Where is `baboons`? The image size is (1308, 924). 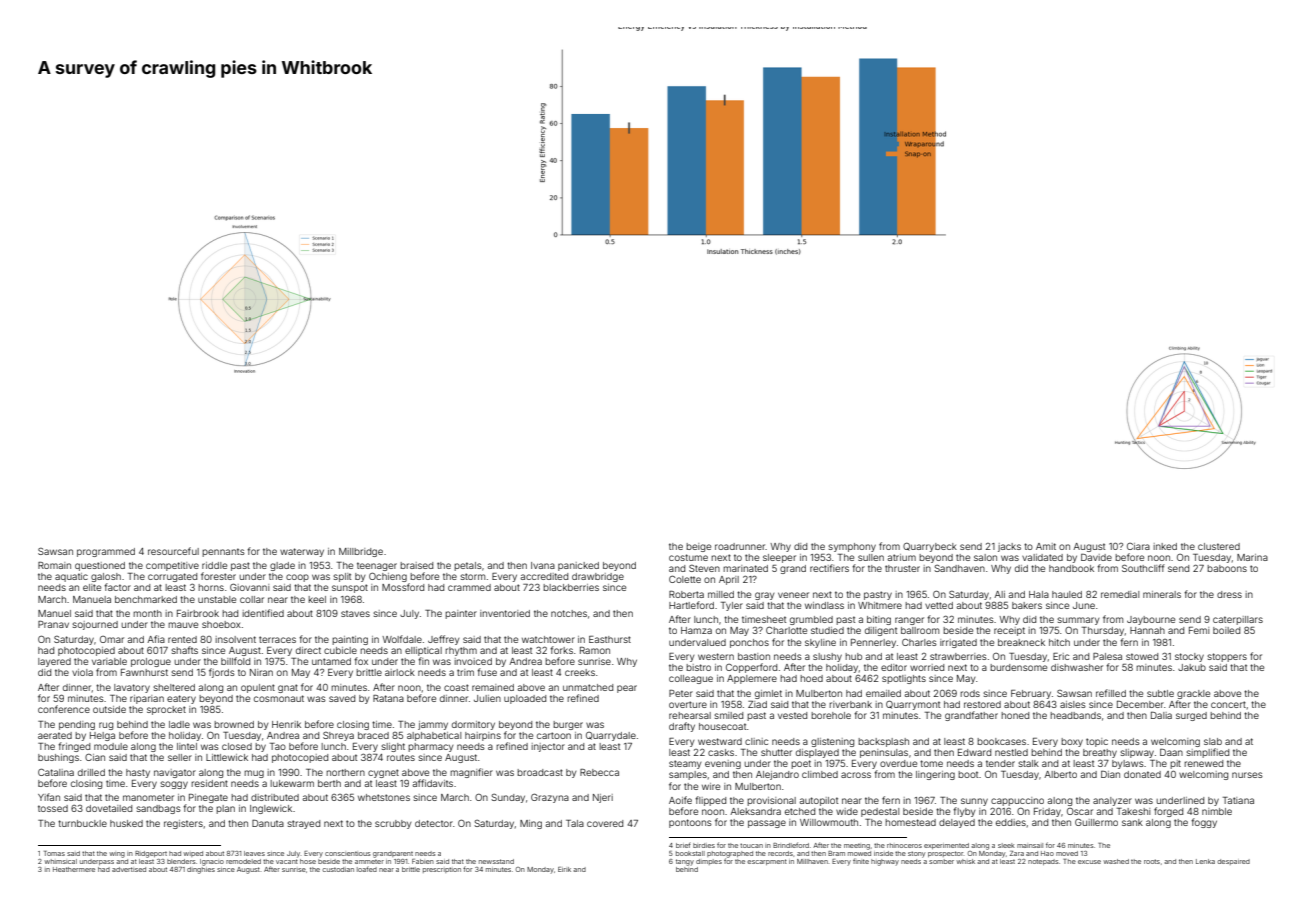
baboons is located at coordinates (1227, 568).
